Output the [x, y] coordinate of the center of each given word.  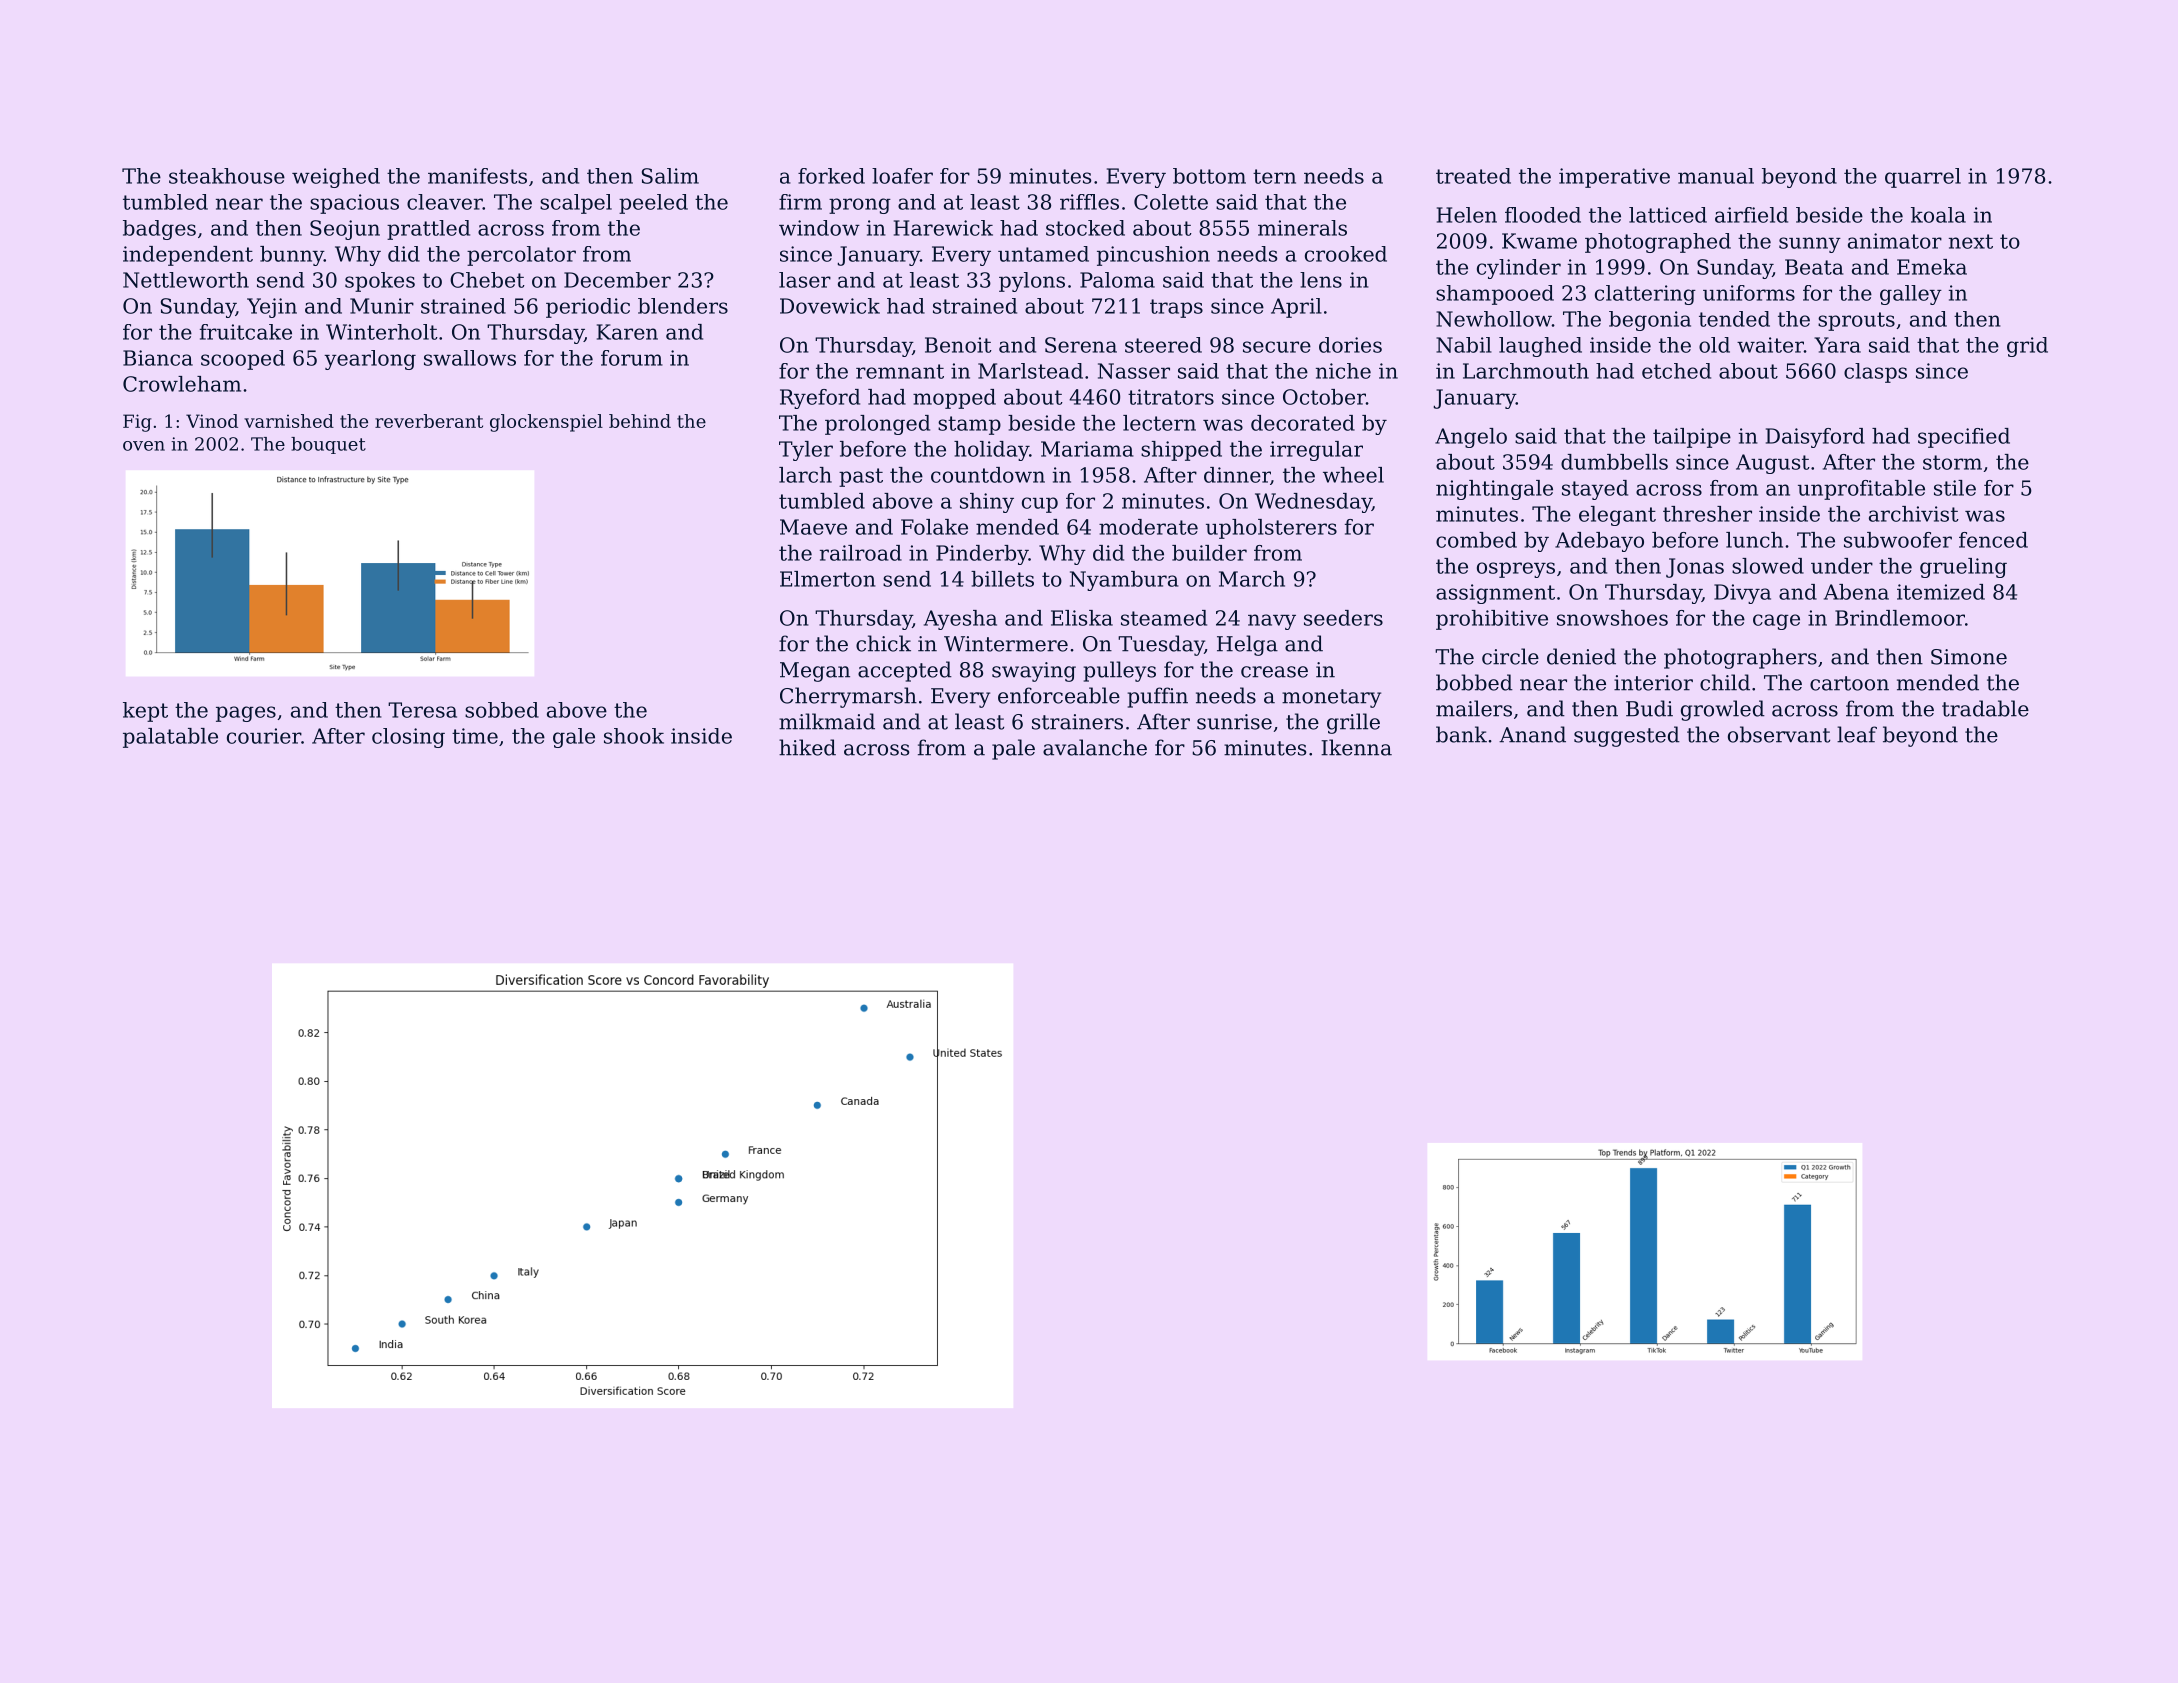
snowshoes [1612, 618]
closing [408, 738]
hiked [807, 747]
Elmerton [828, 579]
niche [1343, 371]
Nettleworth [186, 280]
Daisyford [1815, 438]
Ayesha [960, 620]
